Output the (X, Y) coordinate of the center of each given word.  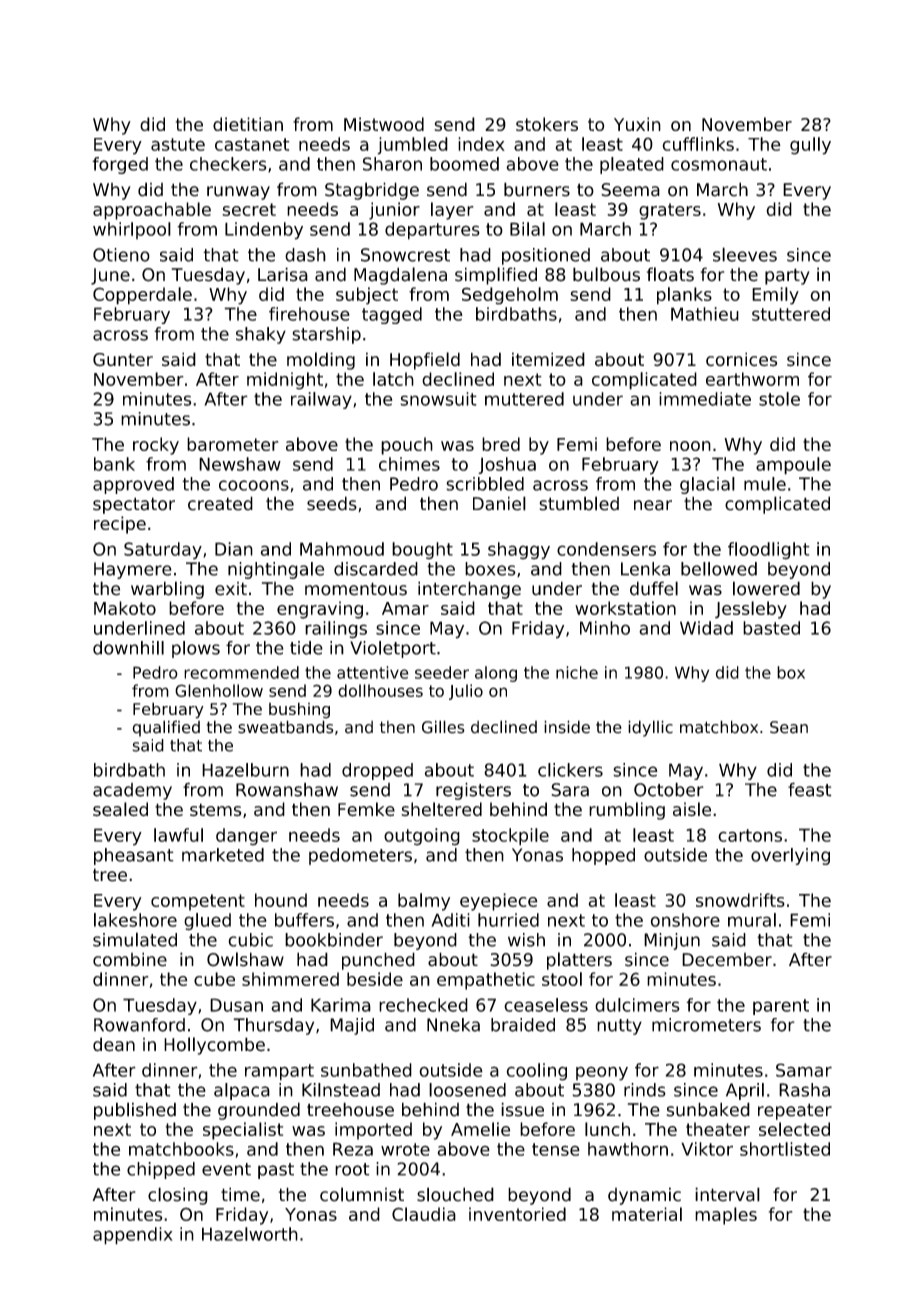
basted (771, 628)
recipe (120, 525)
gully (810, 146)
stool (562, 979)
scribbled (485, 484)
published (135, 1111)
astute (178, 144)
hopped (603, 856)
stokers (547, 124)
